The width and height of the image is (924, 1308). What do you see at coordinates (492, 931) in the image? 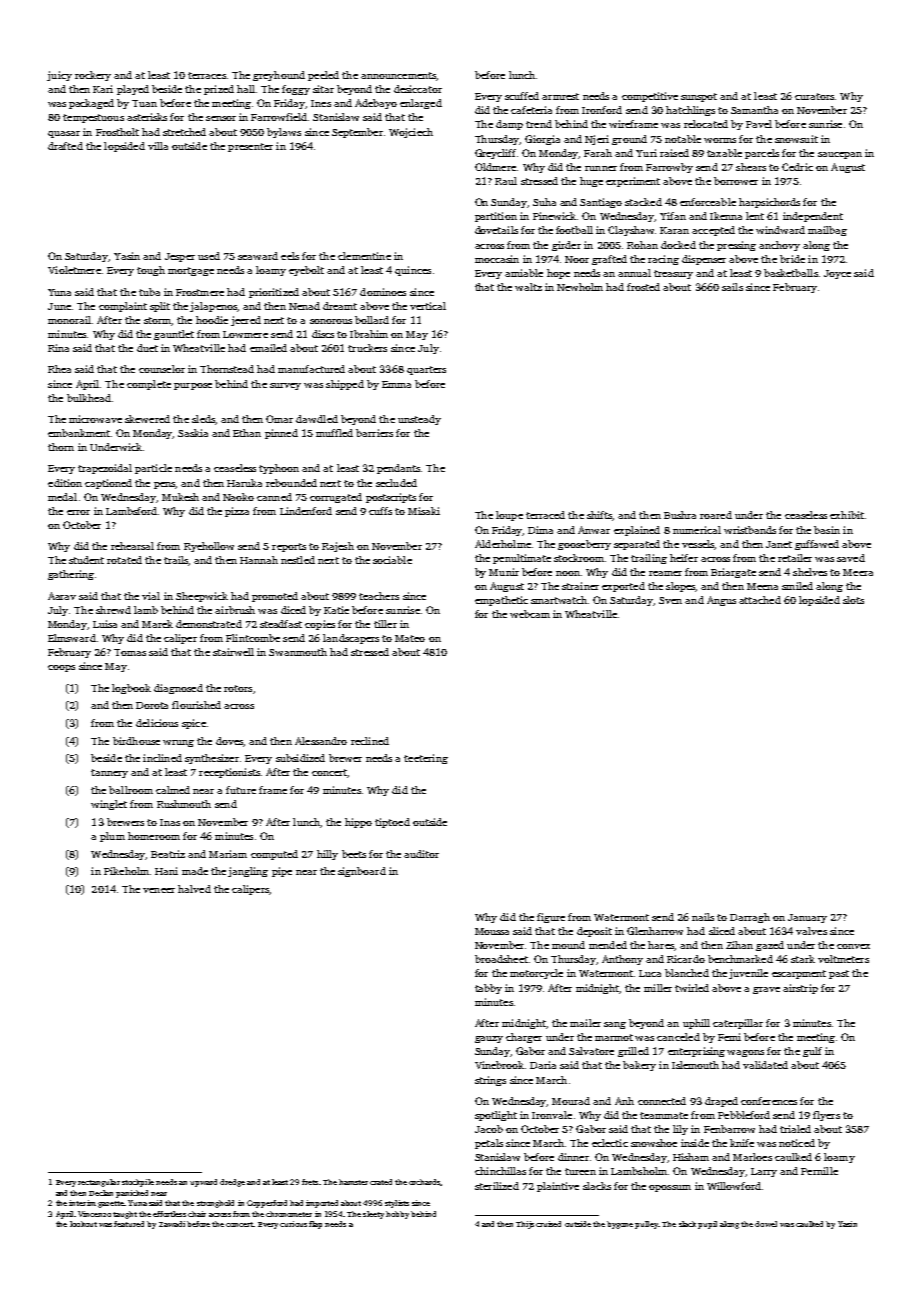
I see `Moussa` at bounding box center [492, 931].
